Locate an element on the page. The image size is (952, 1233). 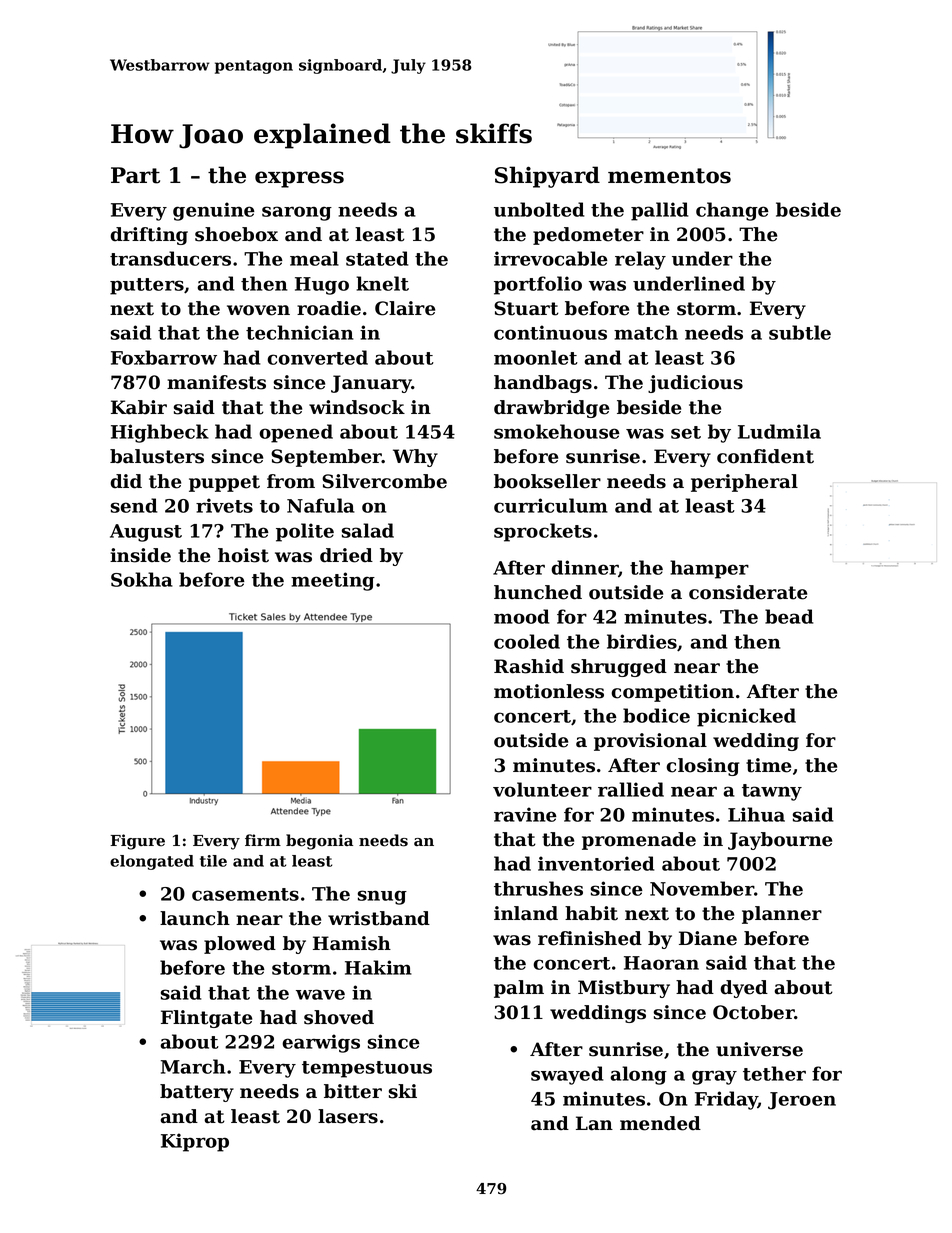
refinished is located at coordinates (590, 938).
